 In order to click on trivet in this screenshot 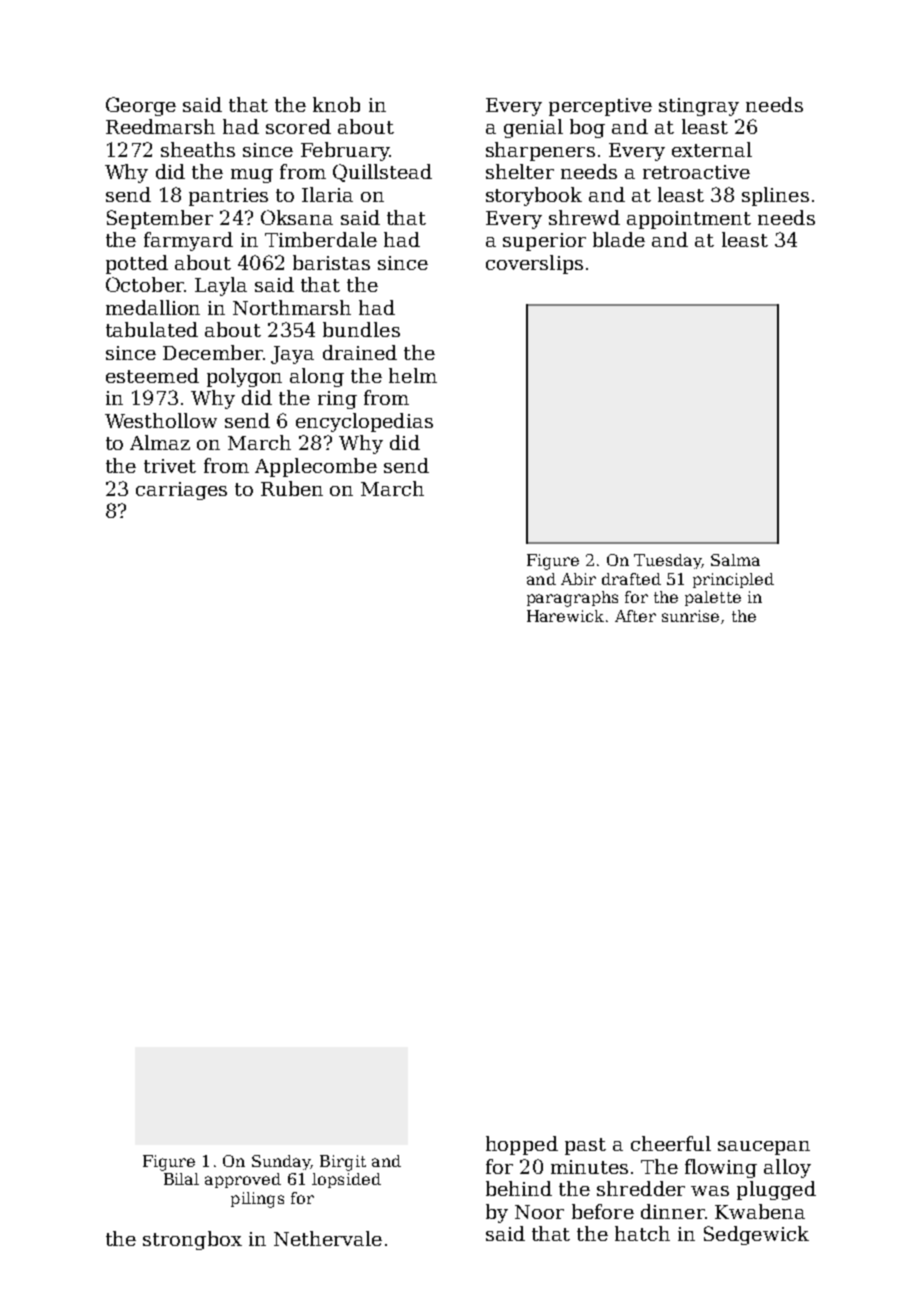, I will do `click(170, 466)`.
